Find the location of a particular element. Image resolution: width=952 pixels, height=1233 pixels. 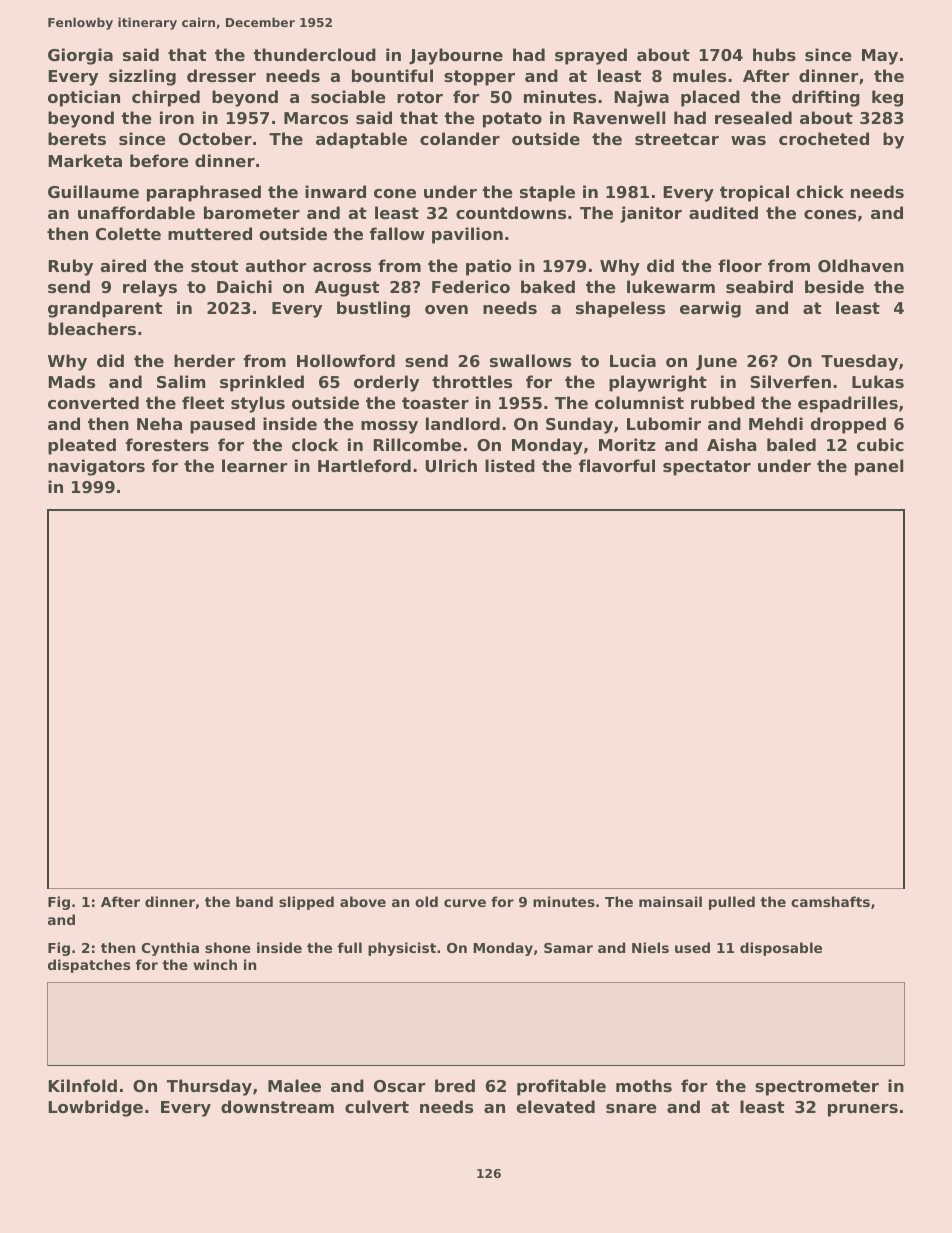

Jaybourne is located at coordinates (456, 56).
